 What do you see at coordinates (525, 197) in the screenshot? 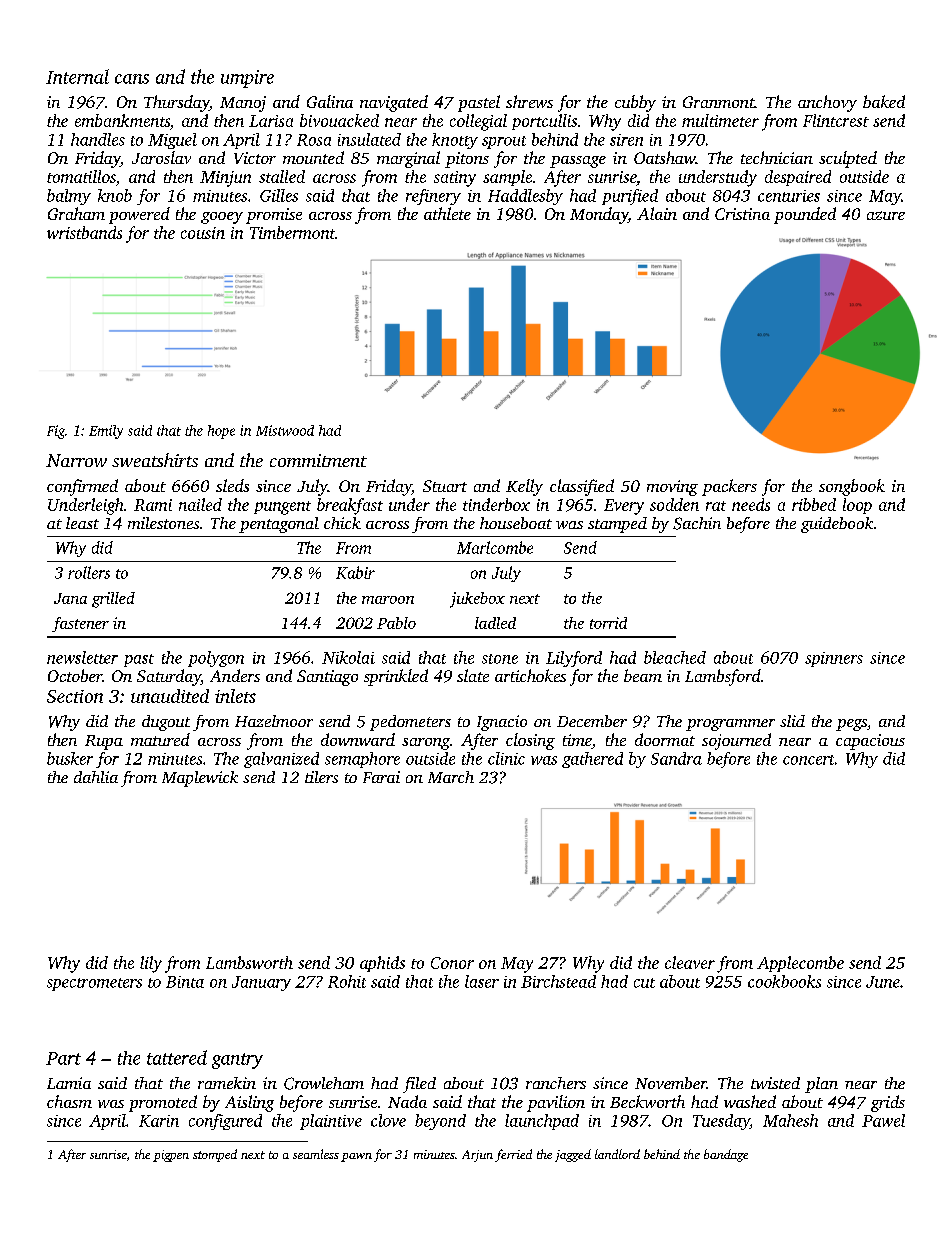
I see `Haddlesby` at bounding box center [525, 197].
